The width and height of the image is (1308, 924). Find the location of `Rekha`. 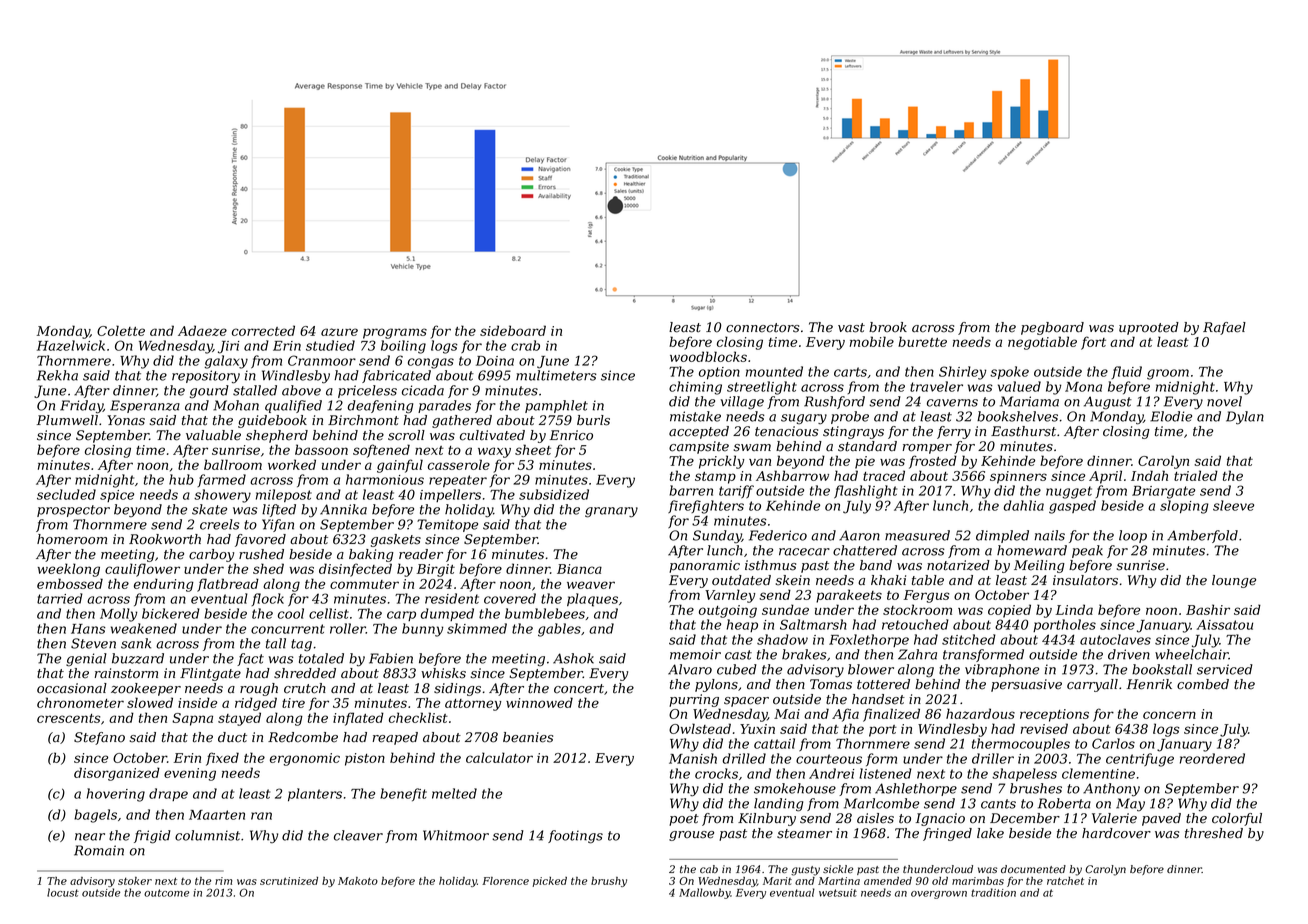

Rekha is located at coordinates (57, 375).
